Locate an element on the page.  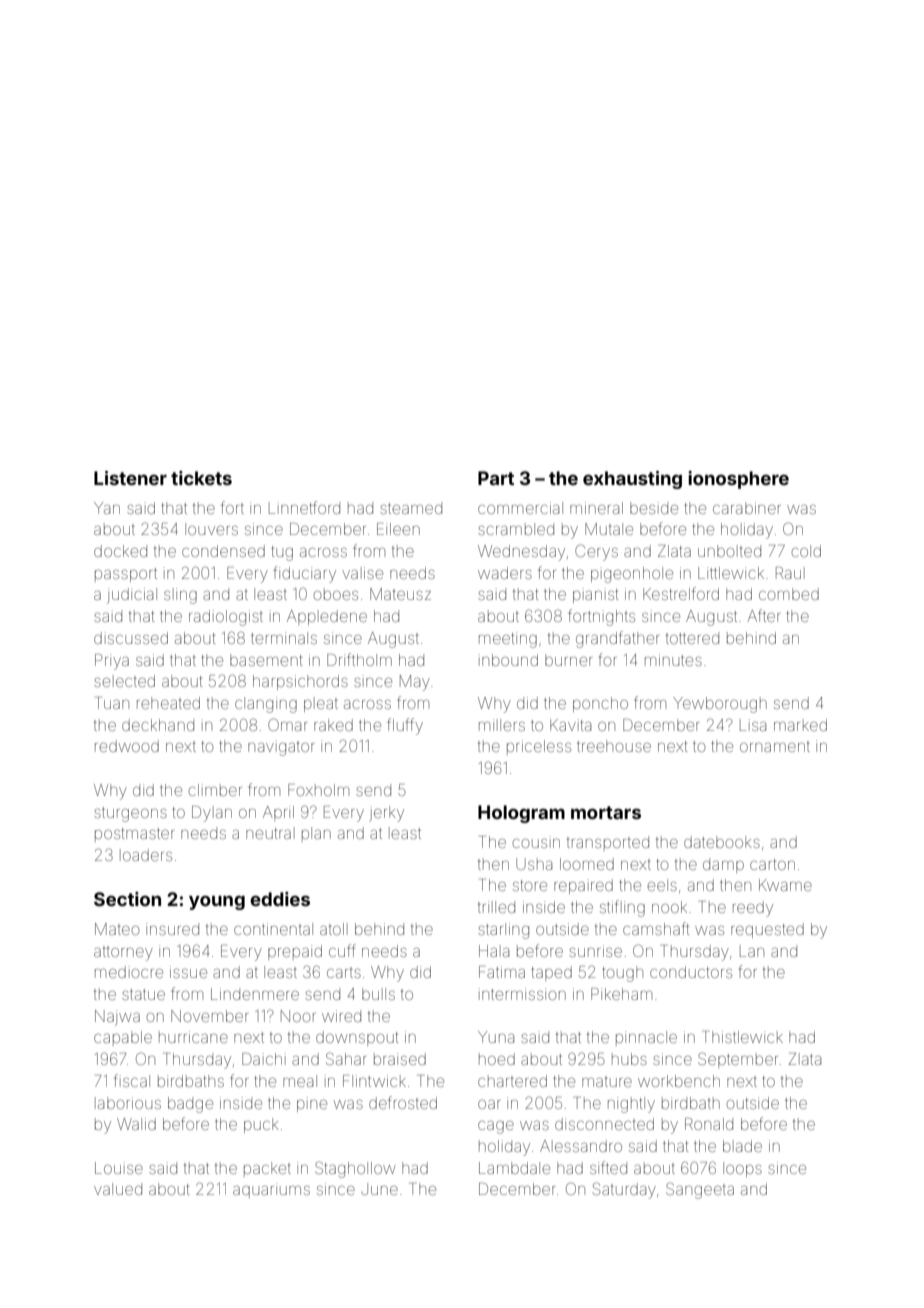
Thistlewick is located at coordinates (743, 1037).
